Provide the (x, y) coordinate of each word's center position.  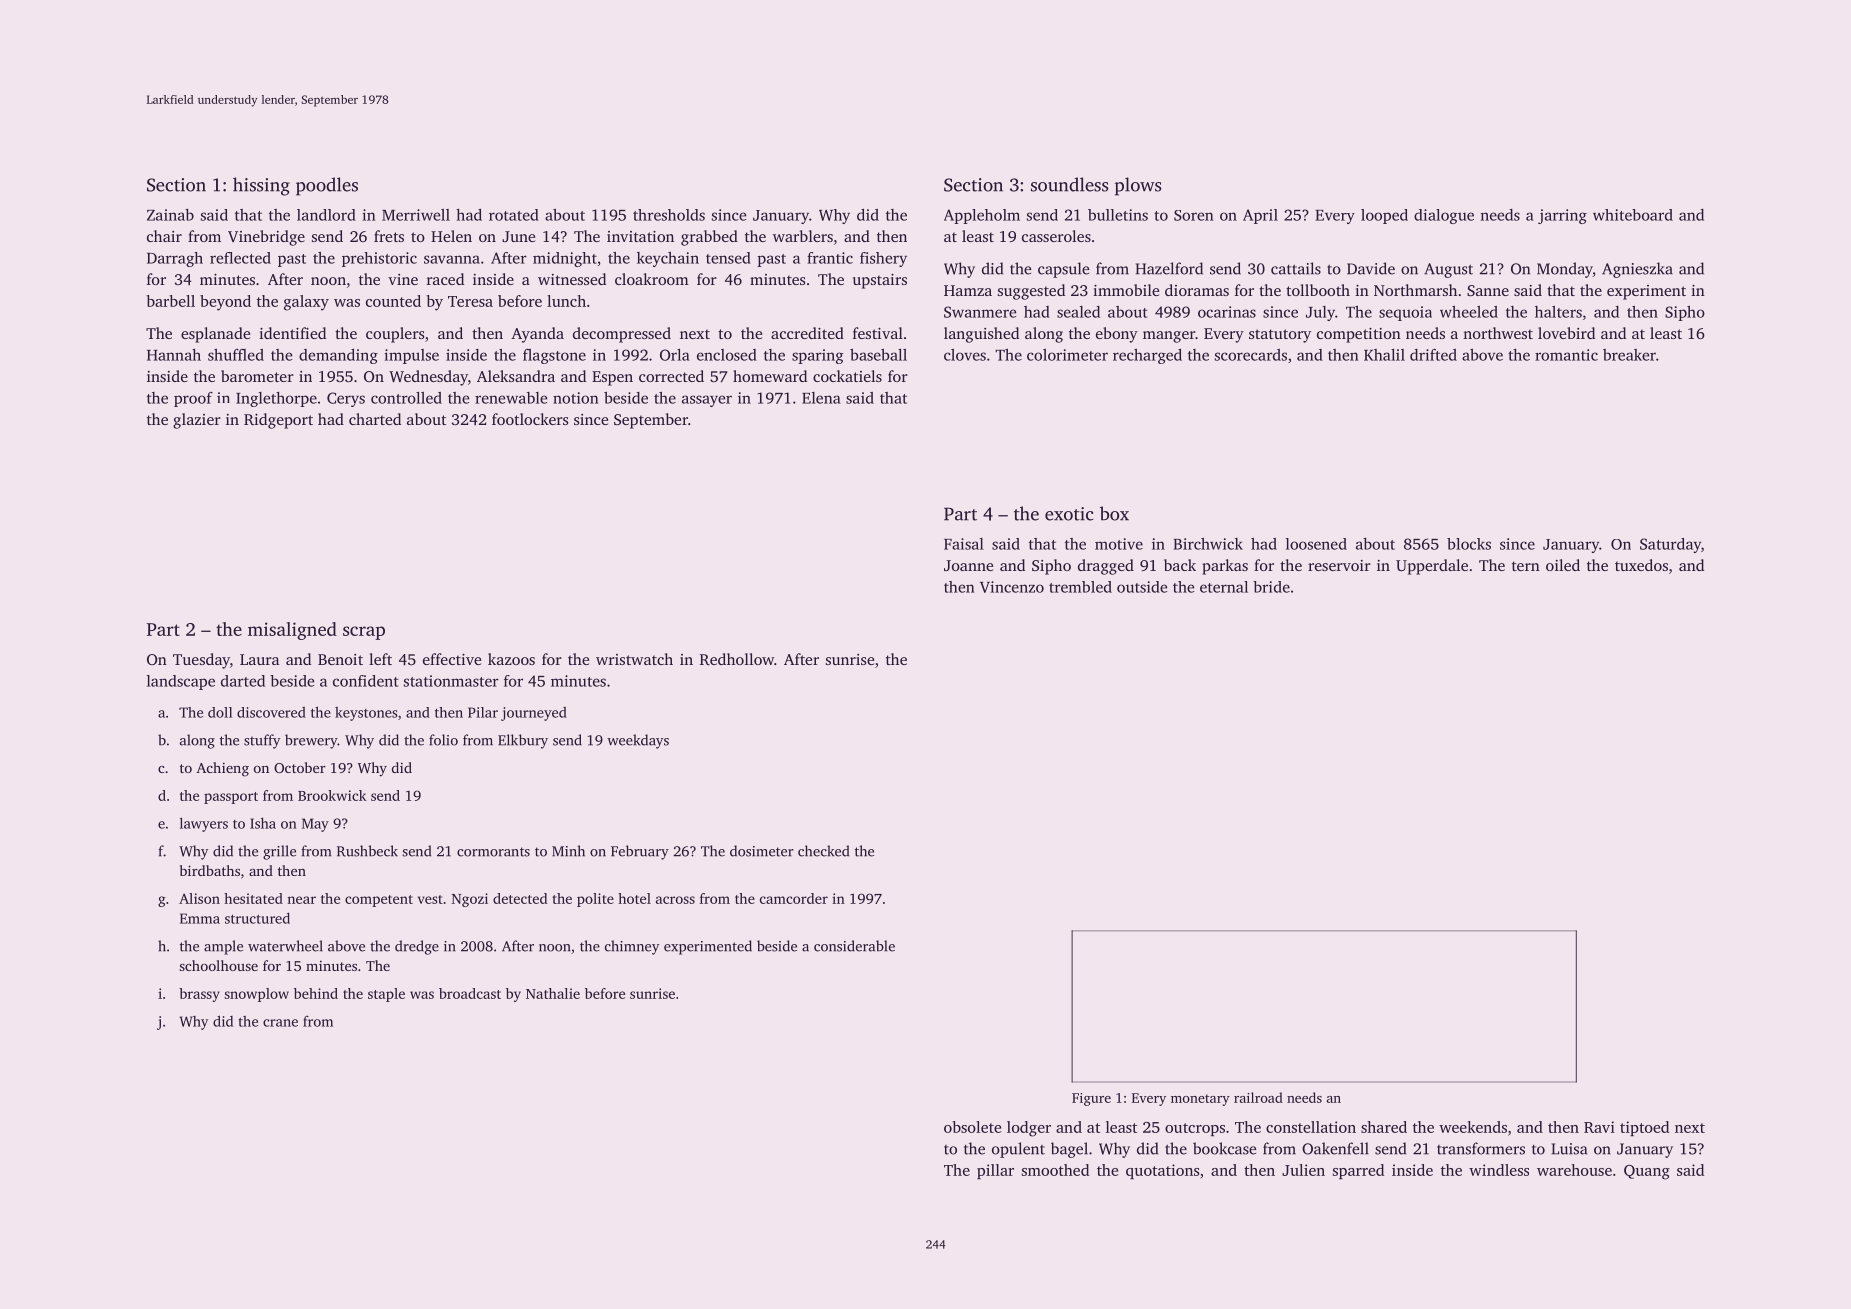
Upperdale (1432, 567)
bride (1271, 587)
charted (375, 419)
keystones (366, 714)
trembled (1080, 587)
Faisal (964, 544)
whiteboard (1633, 215)
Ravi (1599, 1127)
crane (280, 1023)
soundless (1069, 184)
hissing (261, 186)
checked (823, 851)
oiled (1563, 565)
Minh (568, 851)
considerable (854, 946)
